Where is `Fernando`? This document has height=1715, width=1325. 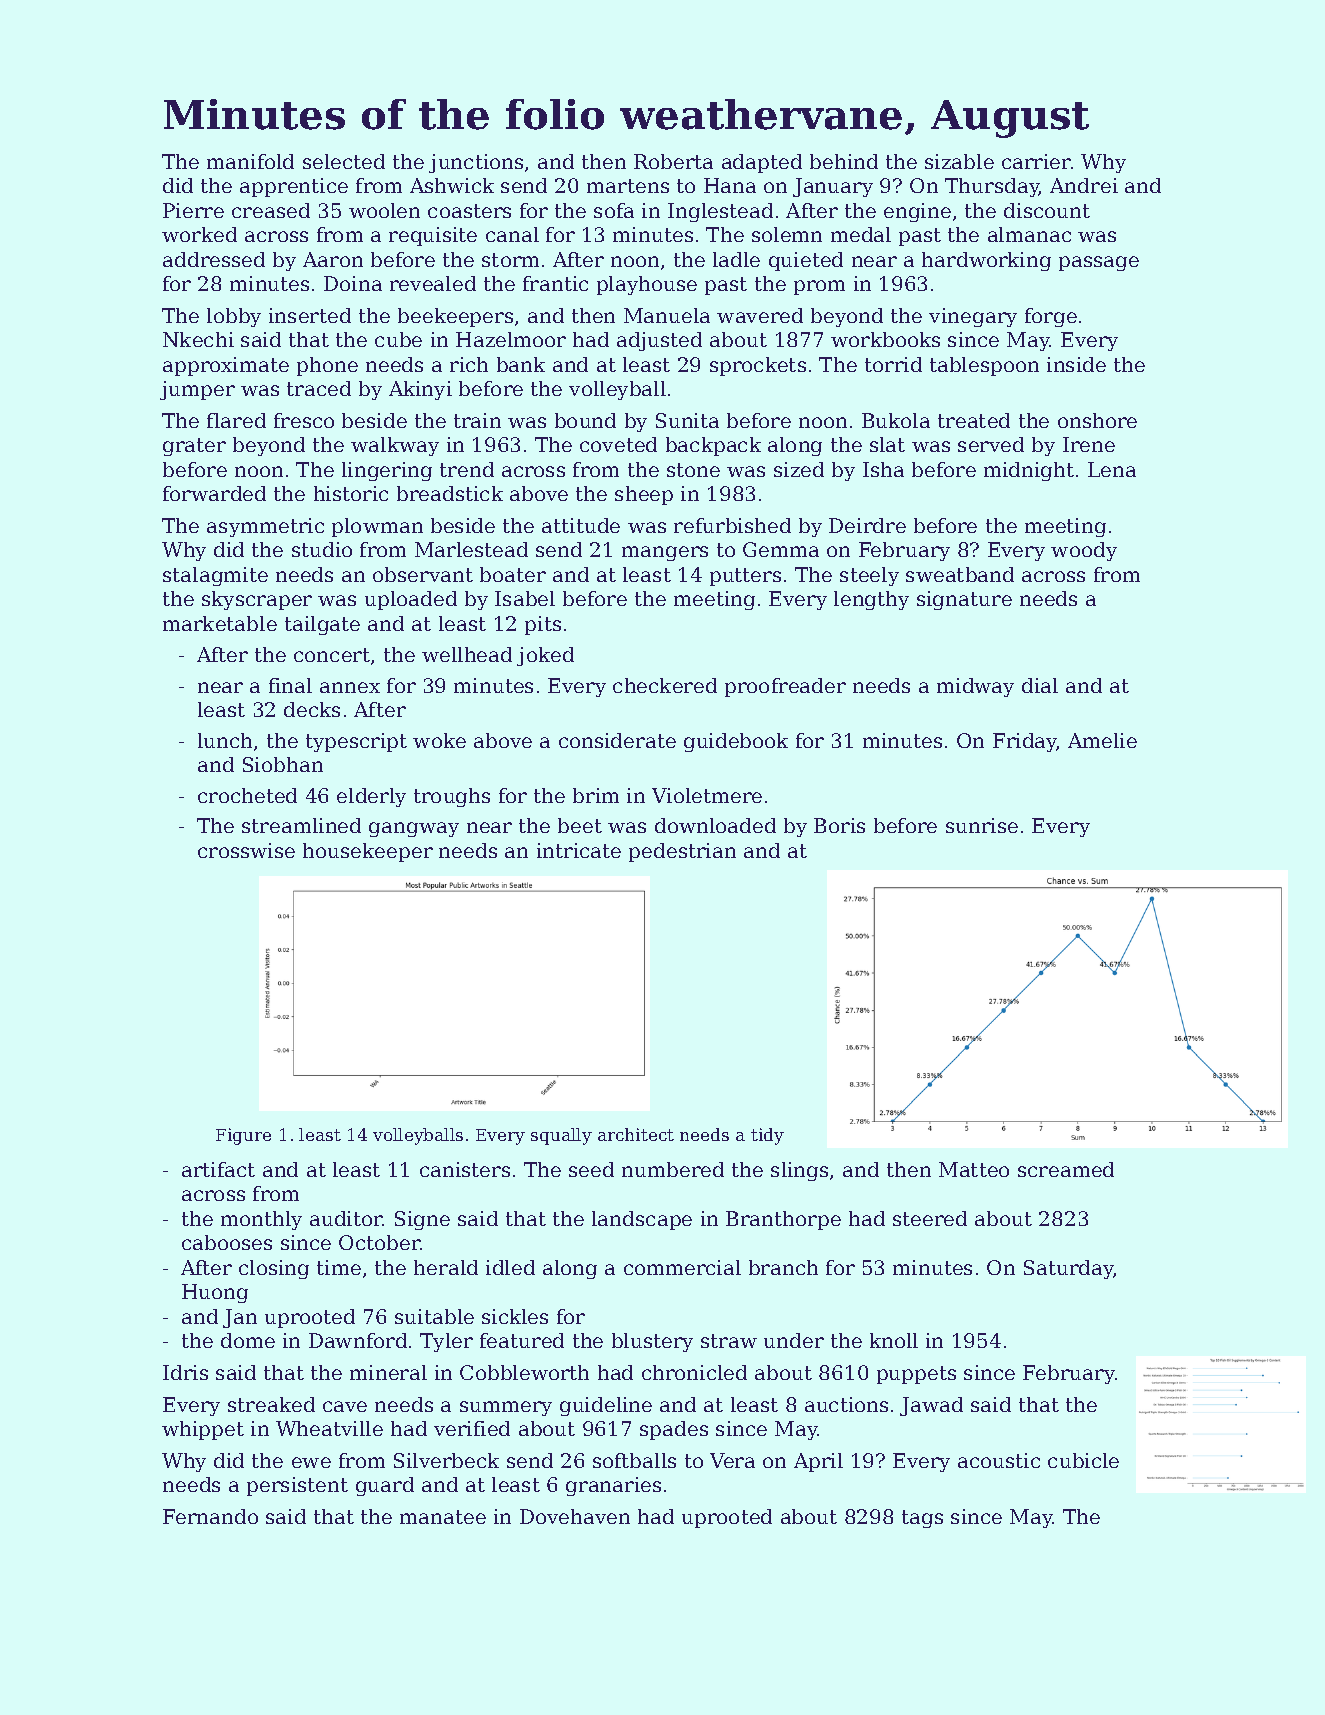 Fernando is located at coordinates (210, 1516).
